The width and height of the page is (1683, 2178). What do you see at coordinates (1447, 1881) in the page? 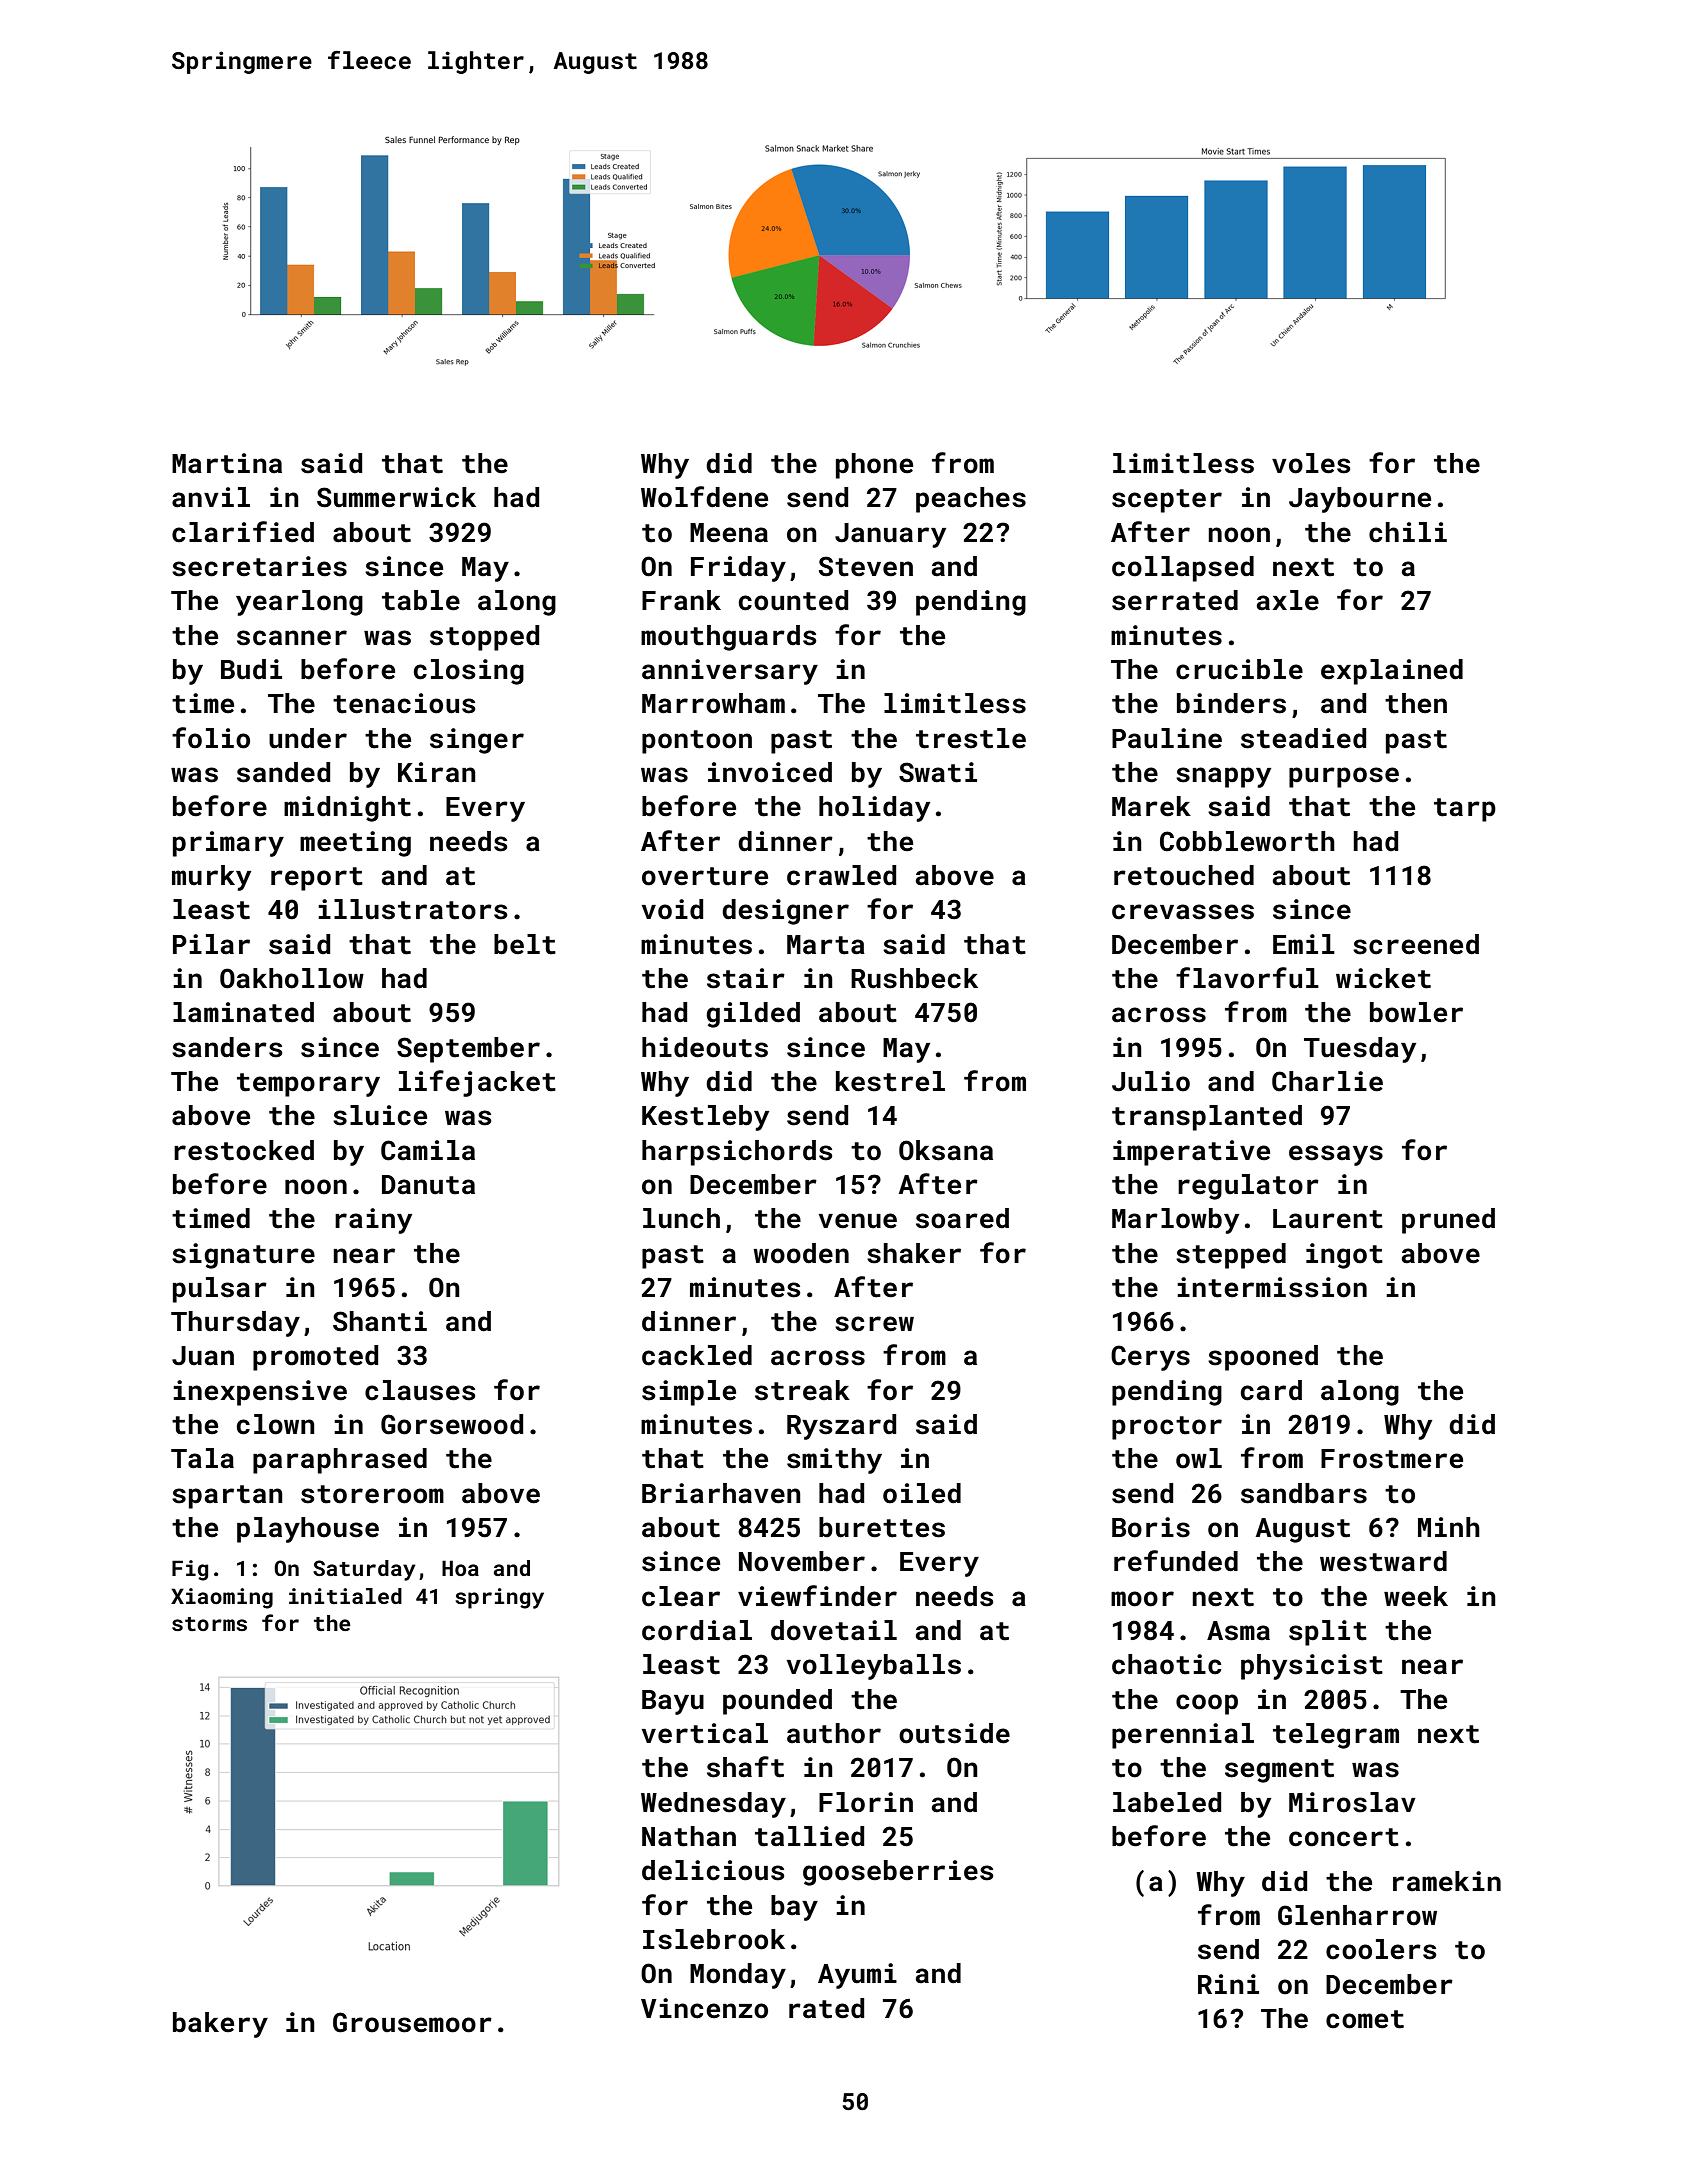
I see `ramekin` at bounding box center [1447, 1881].
